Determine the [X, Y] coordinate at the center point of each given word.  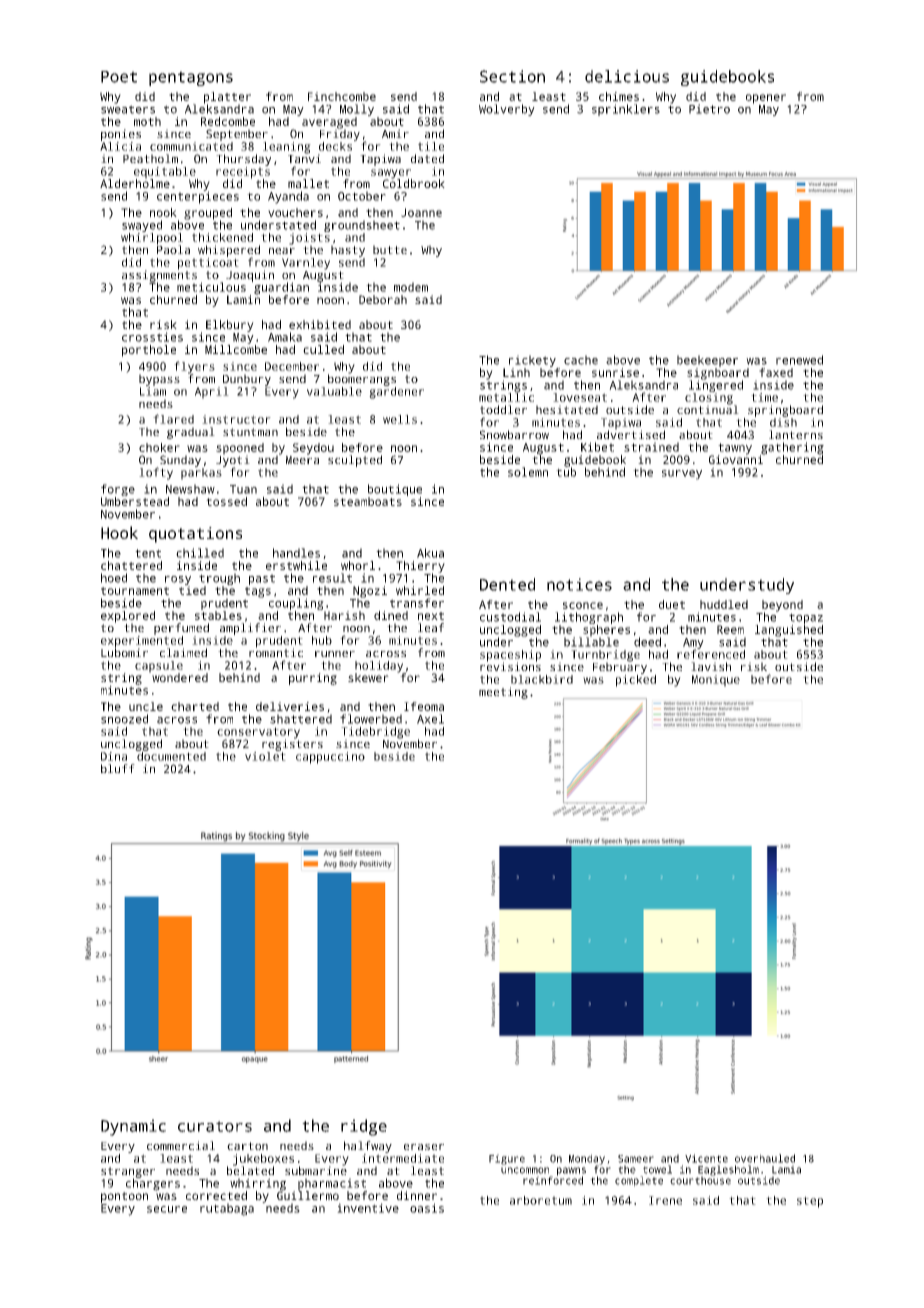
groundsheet [362, 226]
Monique [716, 681]
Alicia [120, 146]
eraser [424, 1147]
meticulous [211, 287]
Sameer [636, 1159]
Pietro [709, 109]
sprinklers [626, 110]
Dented [507, 584]
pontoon [124, 1197]
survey [682, 475]
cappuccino [330, 758]
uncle [146, 706]
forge [118, 490]
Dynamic [133, 1127]
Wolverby [507, 110]
